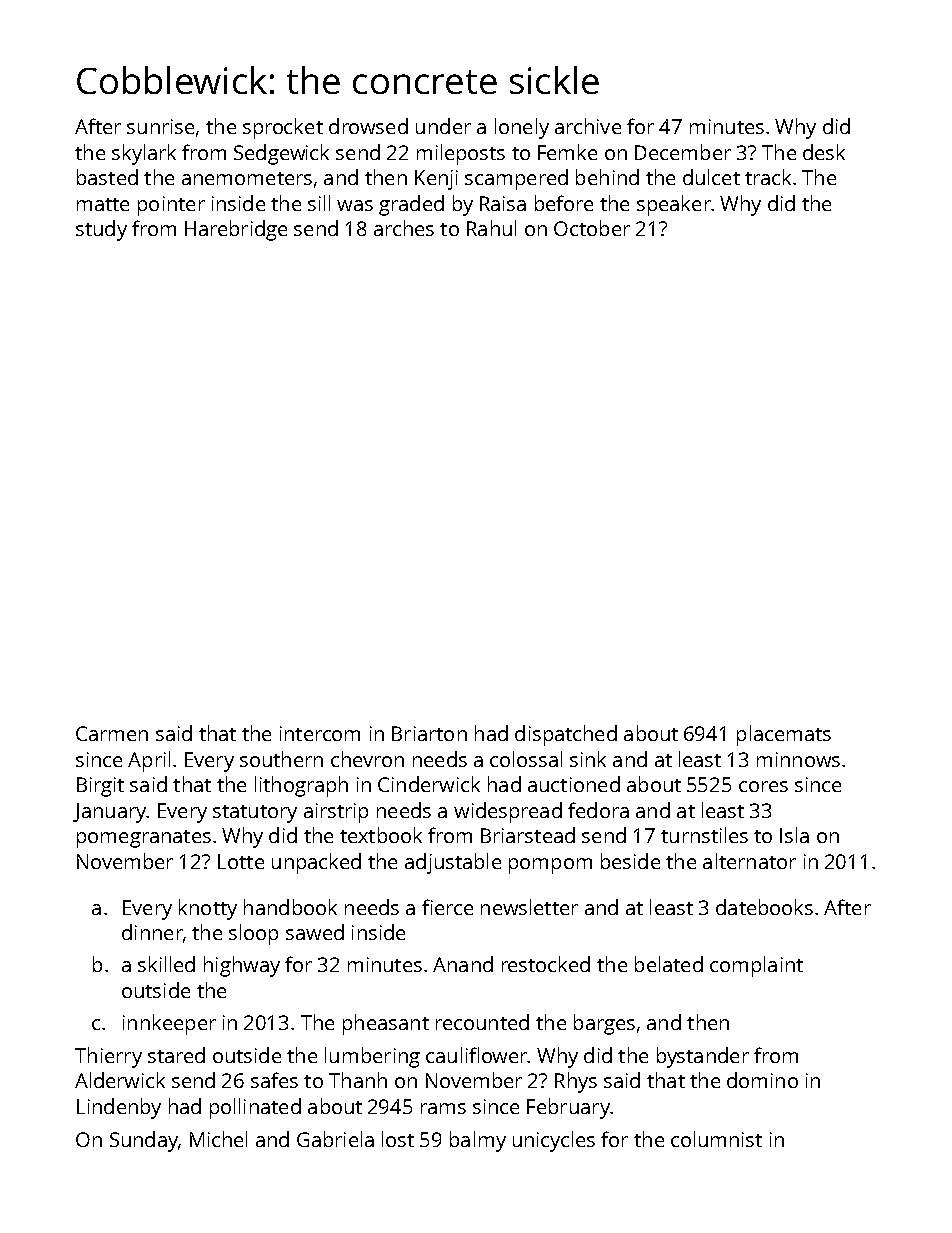  I want to click on Thierry, so click(108, 1057).
